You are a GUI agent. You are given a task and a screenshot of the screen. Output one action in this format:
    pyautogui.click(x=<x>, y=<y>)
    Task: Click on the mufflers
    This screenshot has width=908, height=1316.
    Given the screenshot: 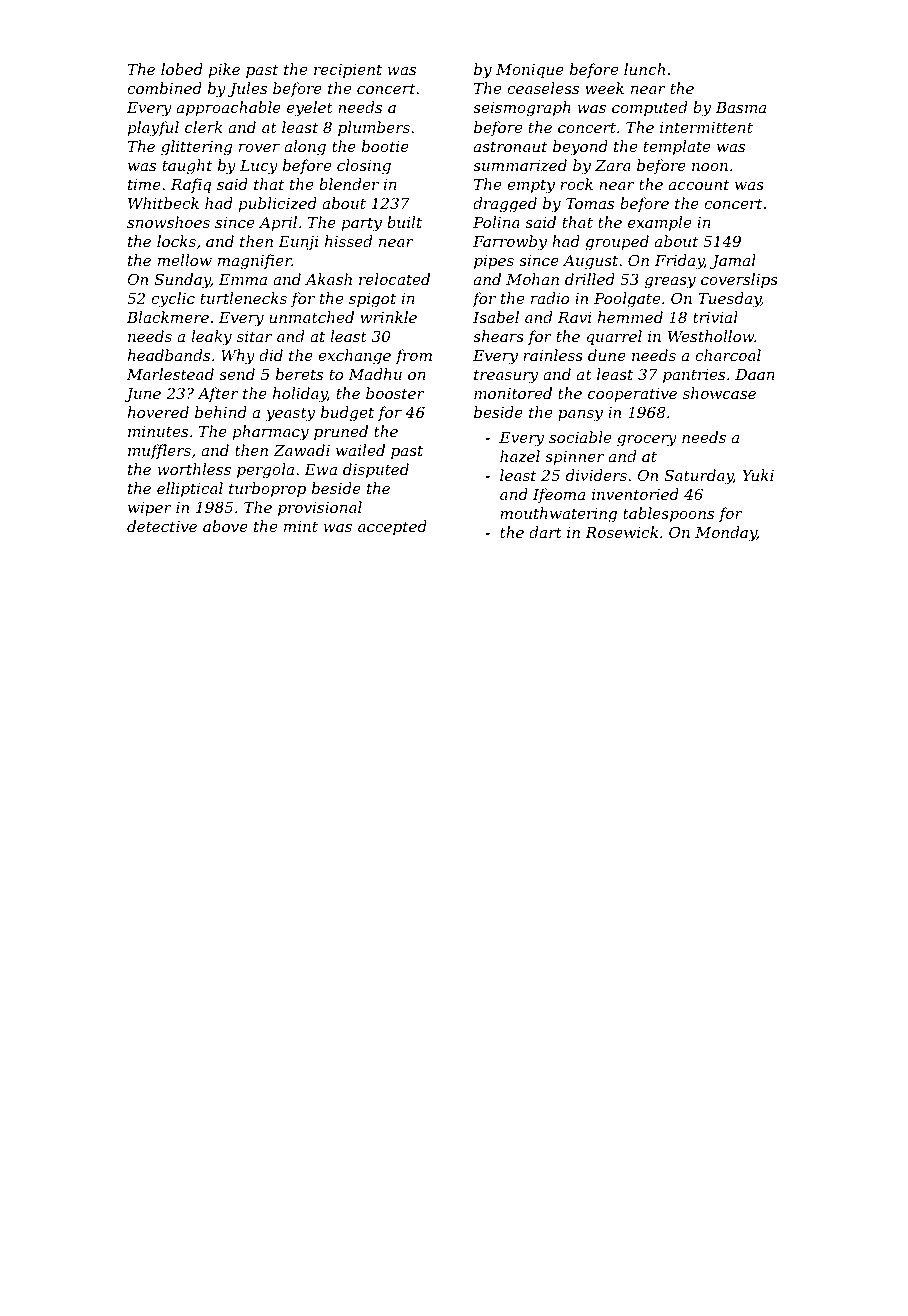 What is the action you would take?
    pyautogui.click(x=159, y=451)
